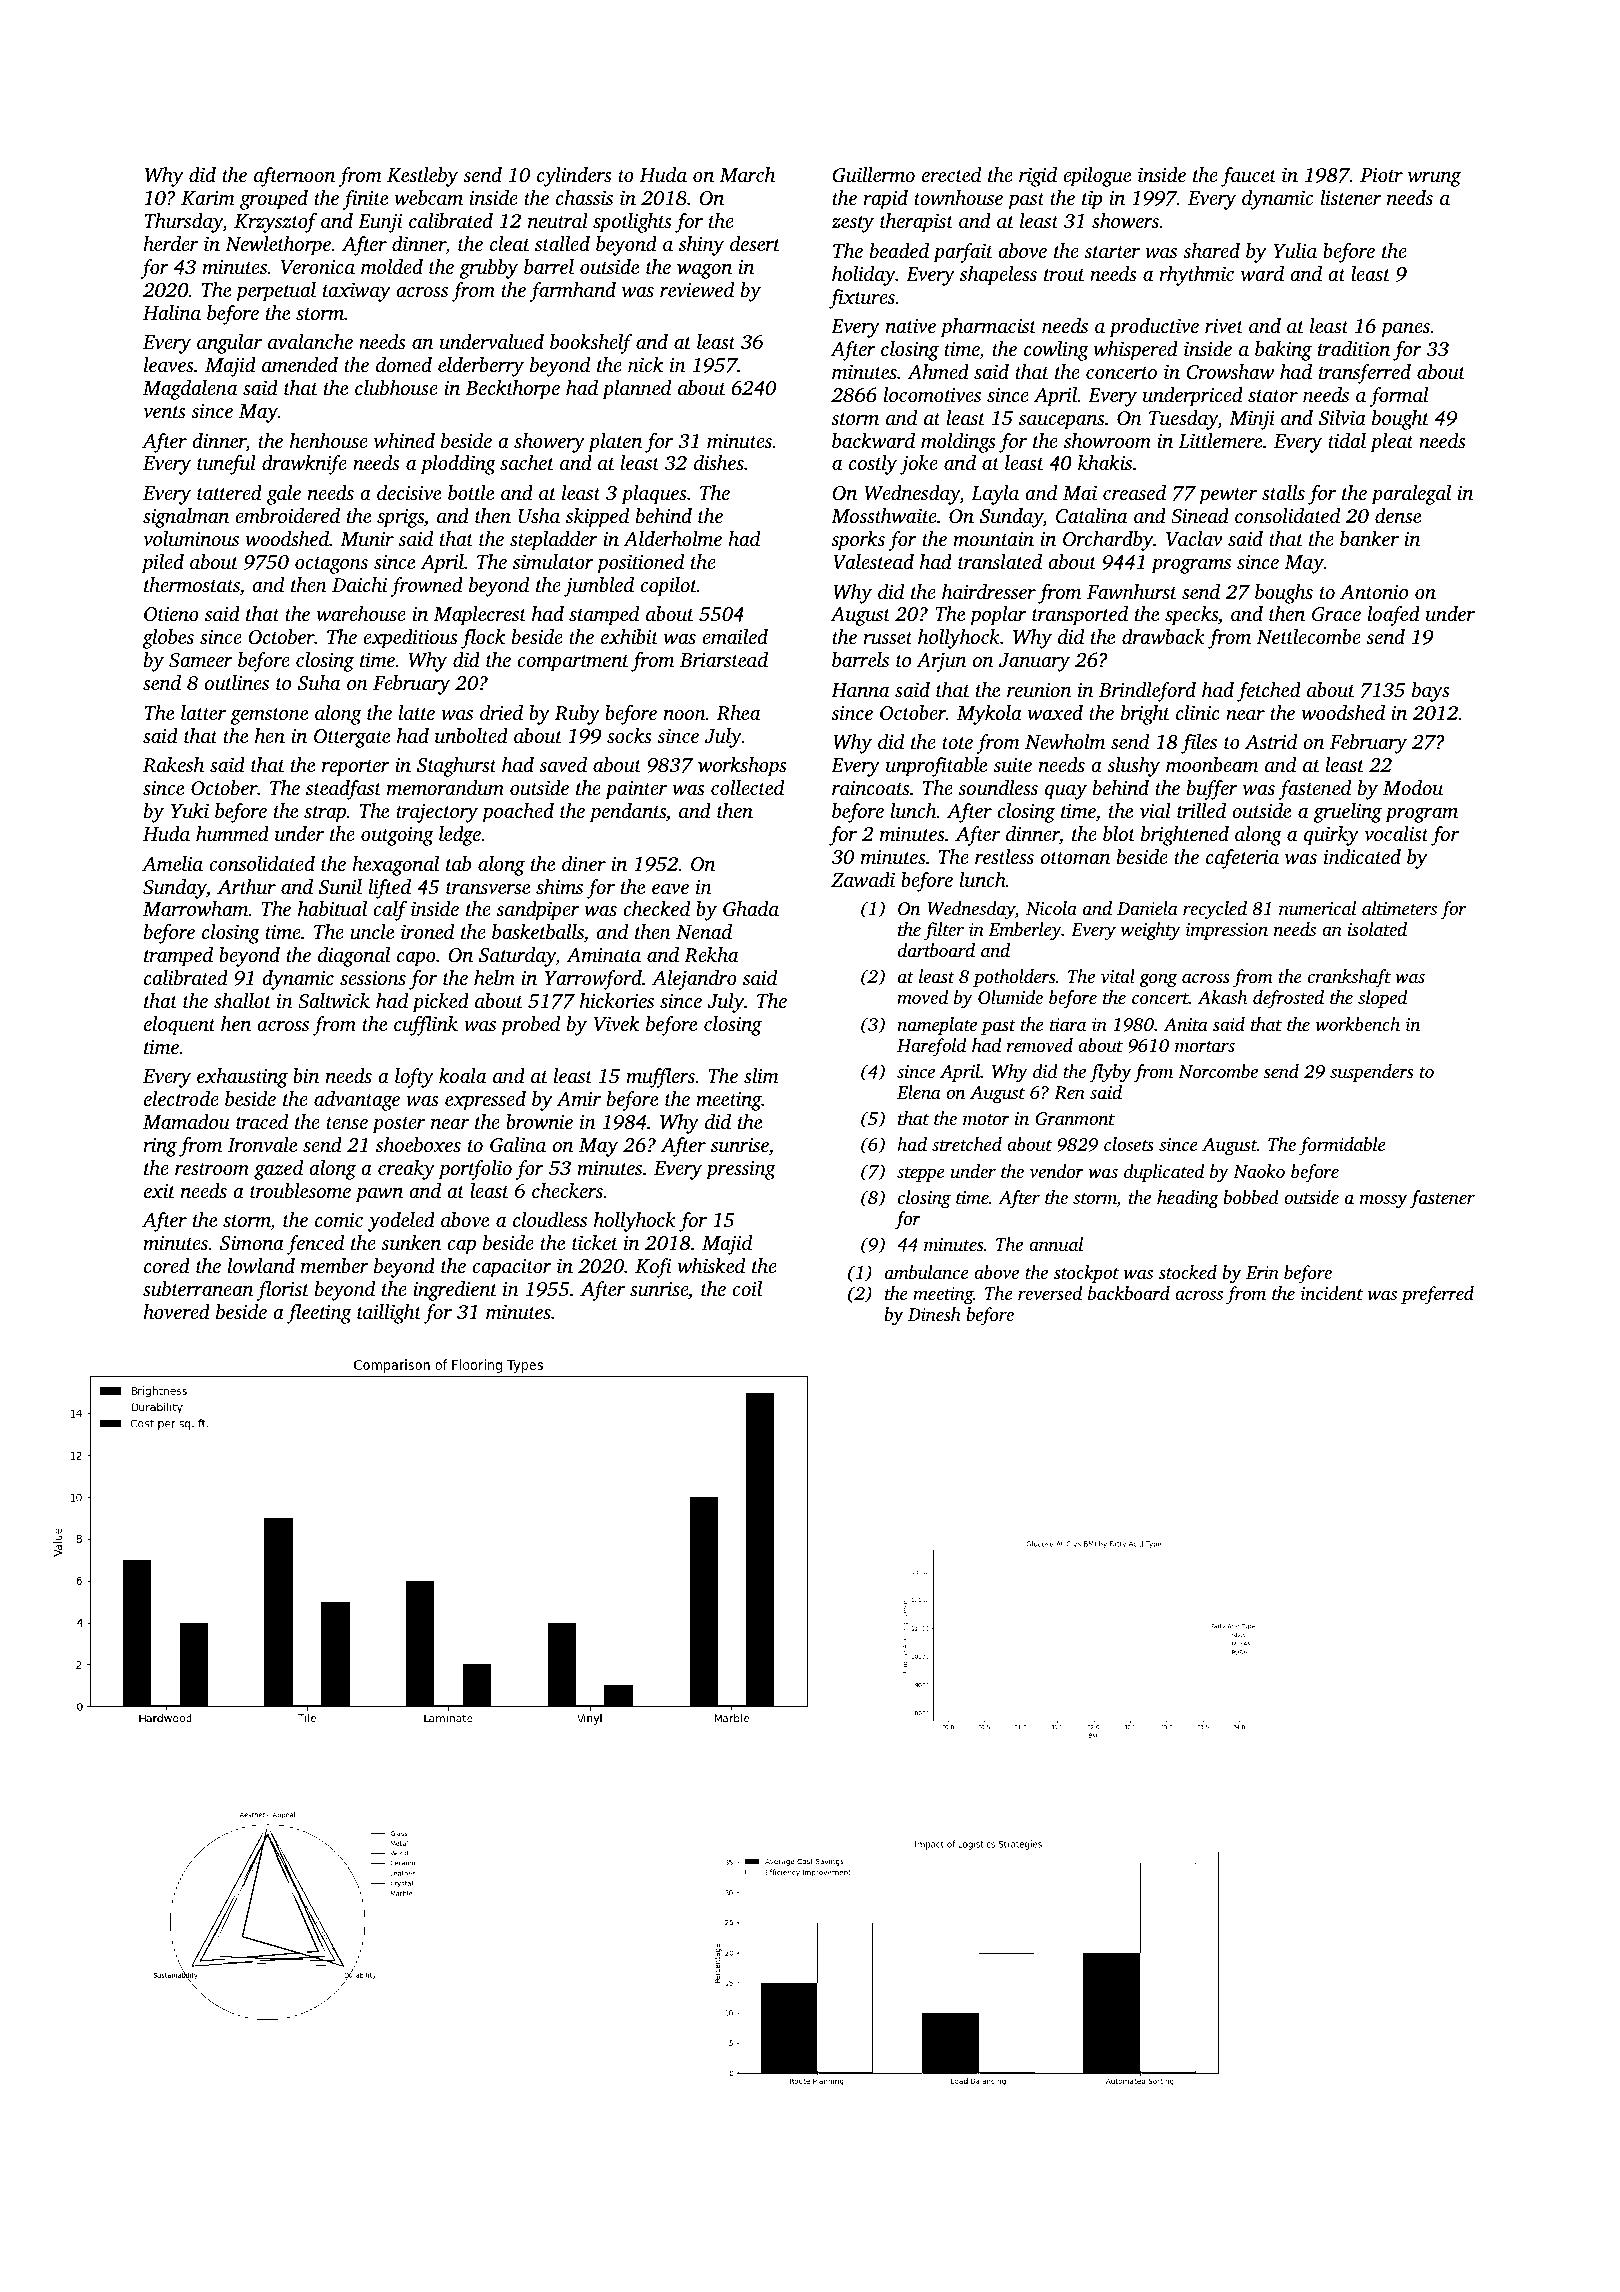 This document has height=2292, width=1620. I want to click on Yulia, so click(1295, 250).
